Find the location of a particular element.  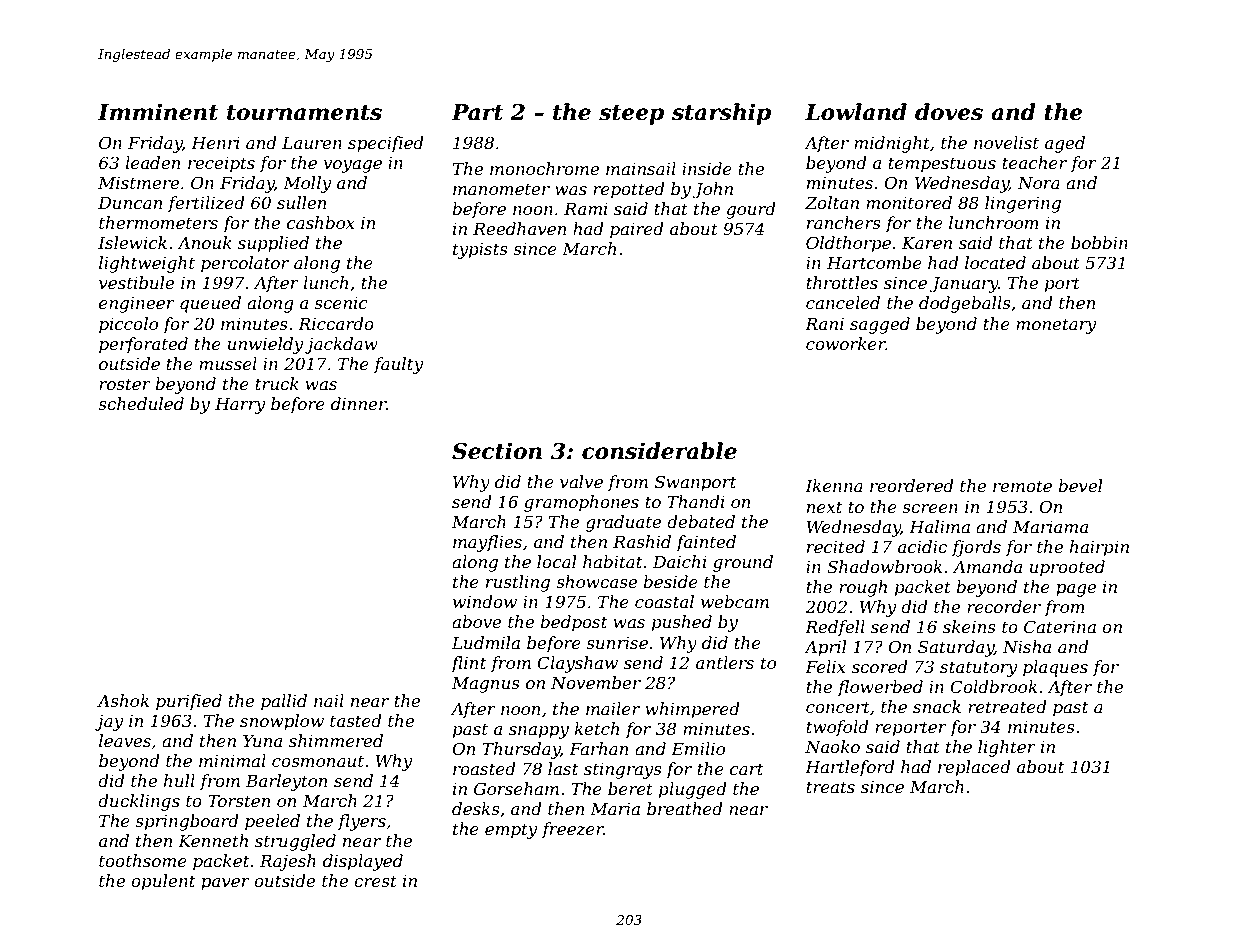

Rani is located at coordinates (824, 324).
